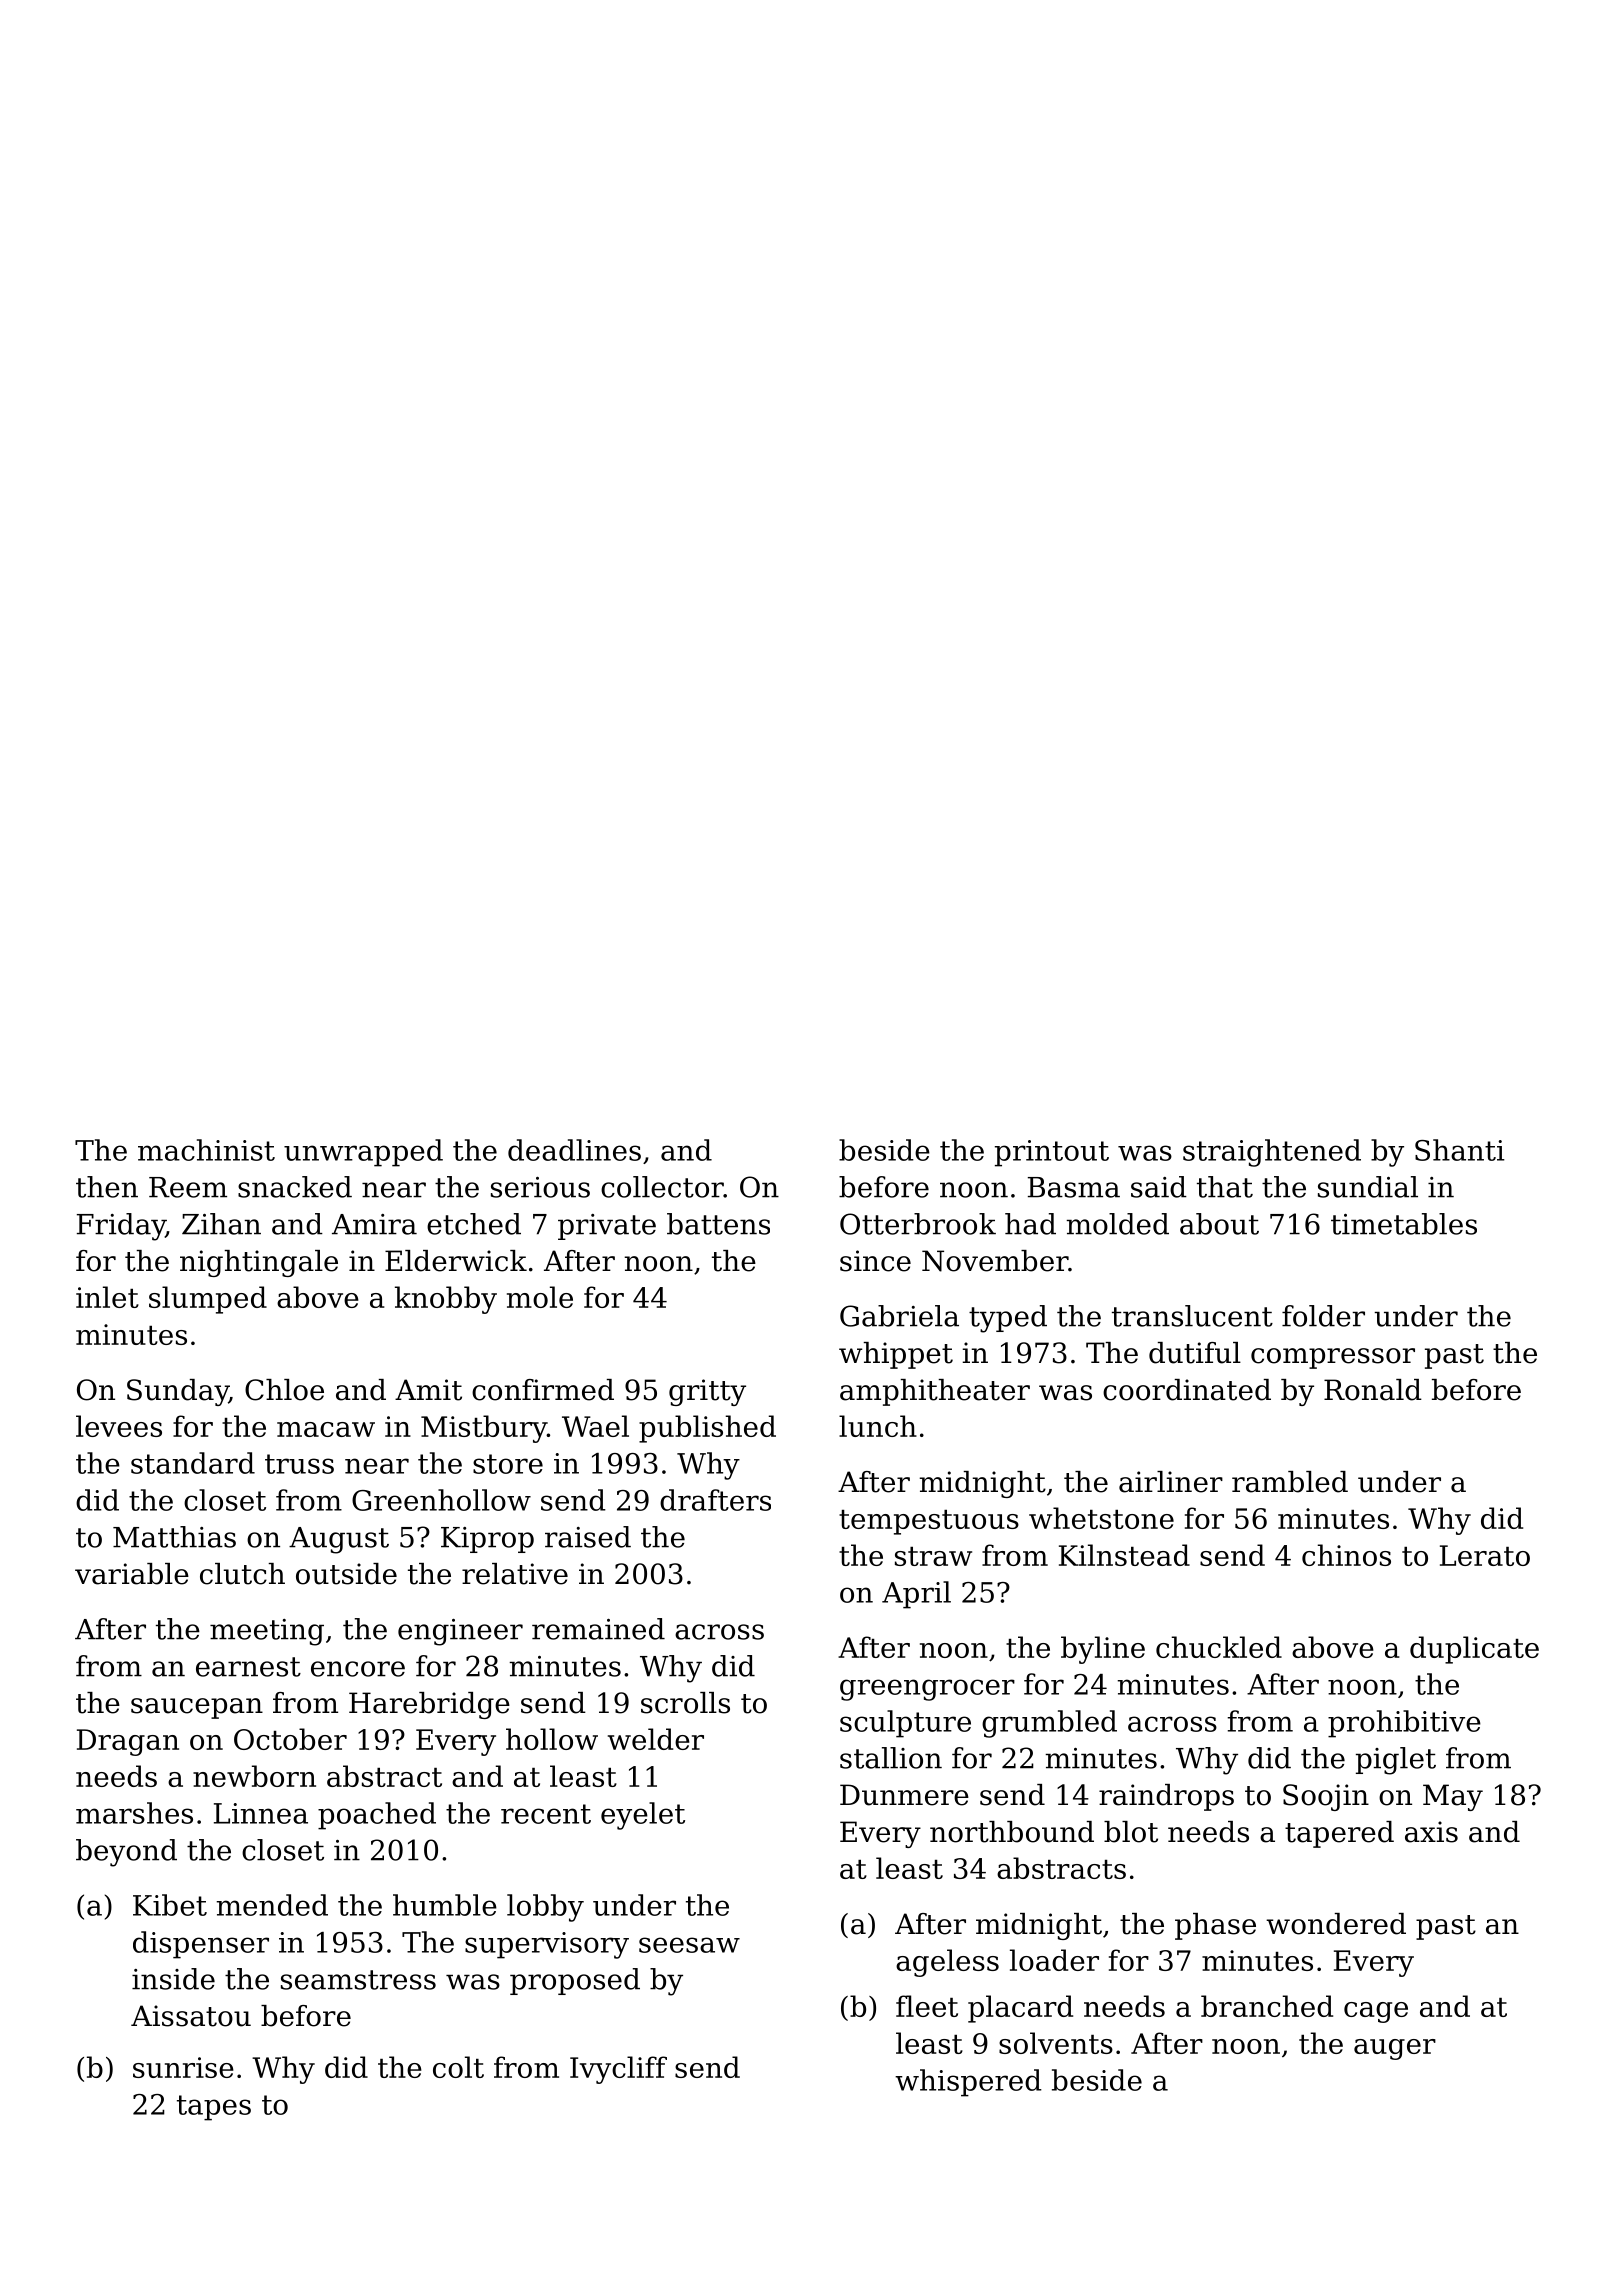  Describe the element at coordinates (1404, 1224) in the screenshot. I see `timetables` at that location.
